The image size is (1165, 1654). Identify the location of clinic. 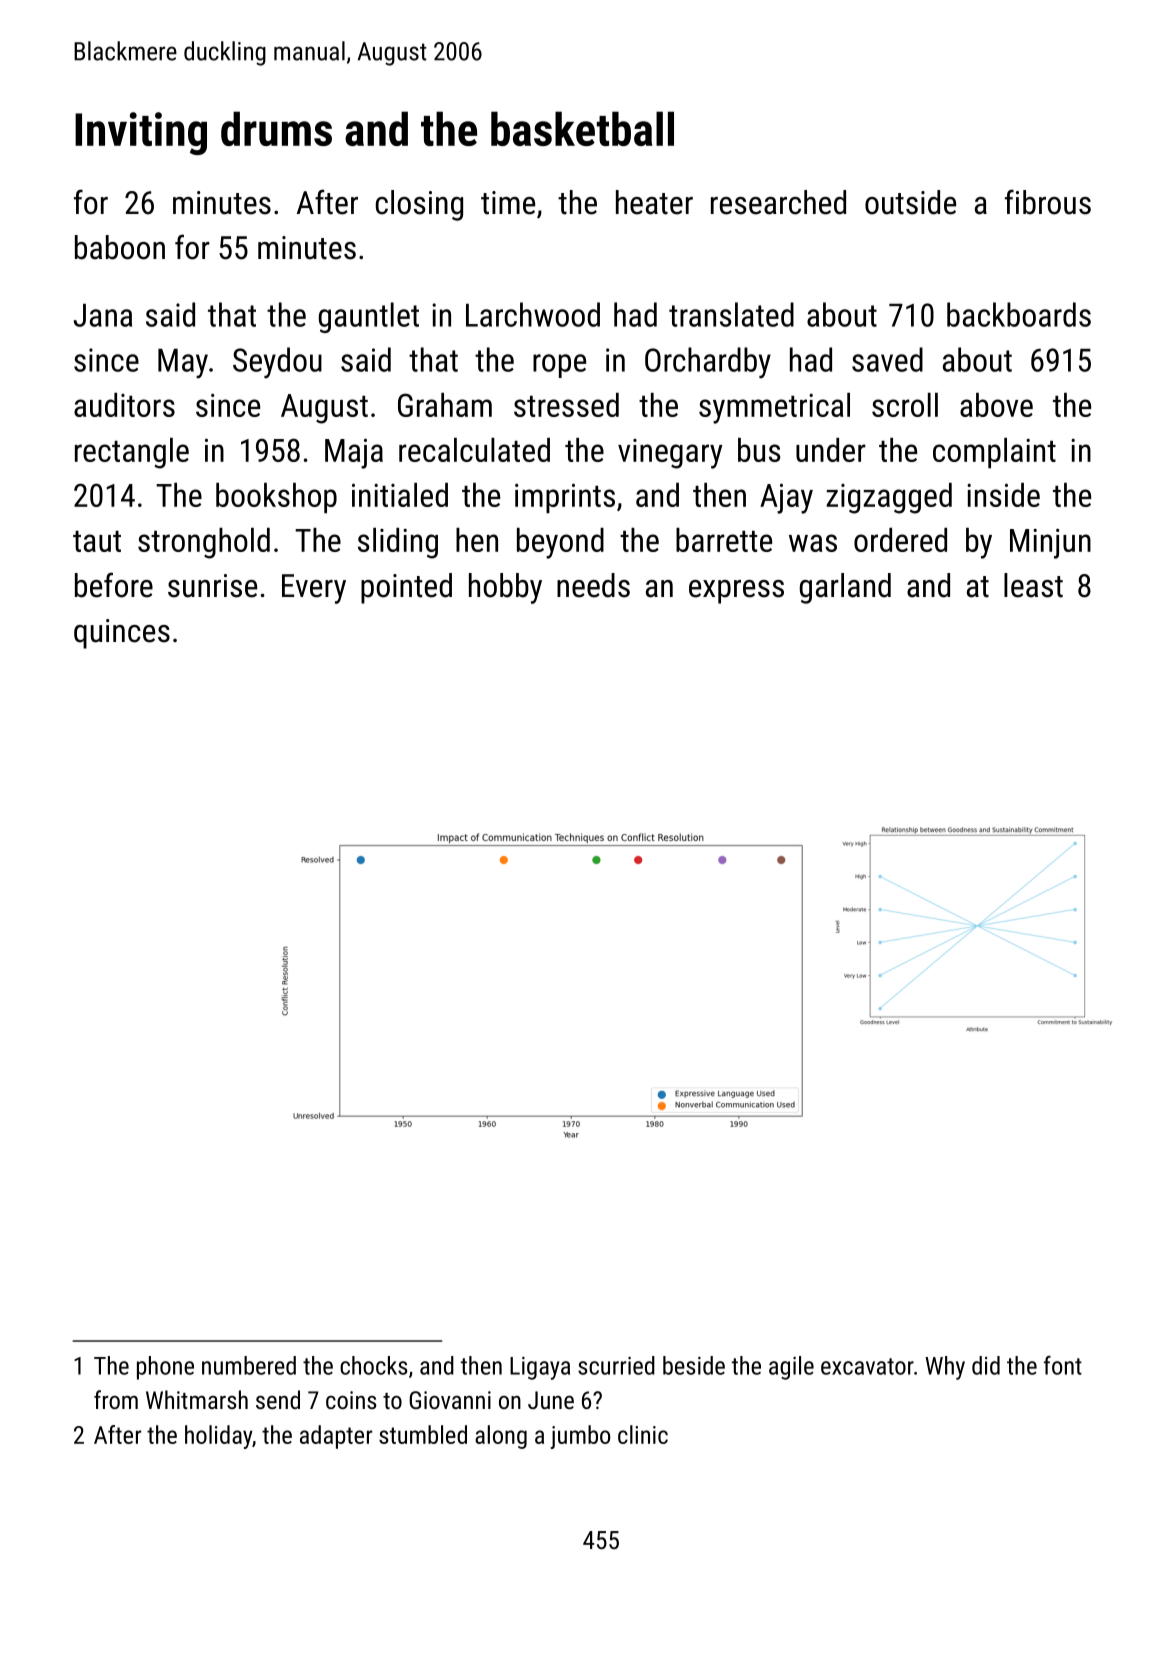
(643, 1434).
